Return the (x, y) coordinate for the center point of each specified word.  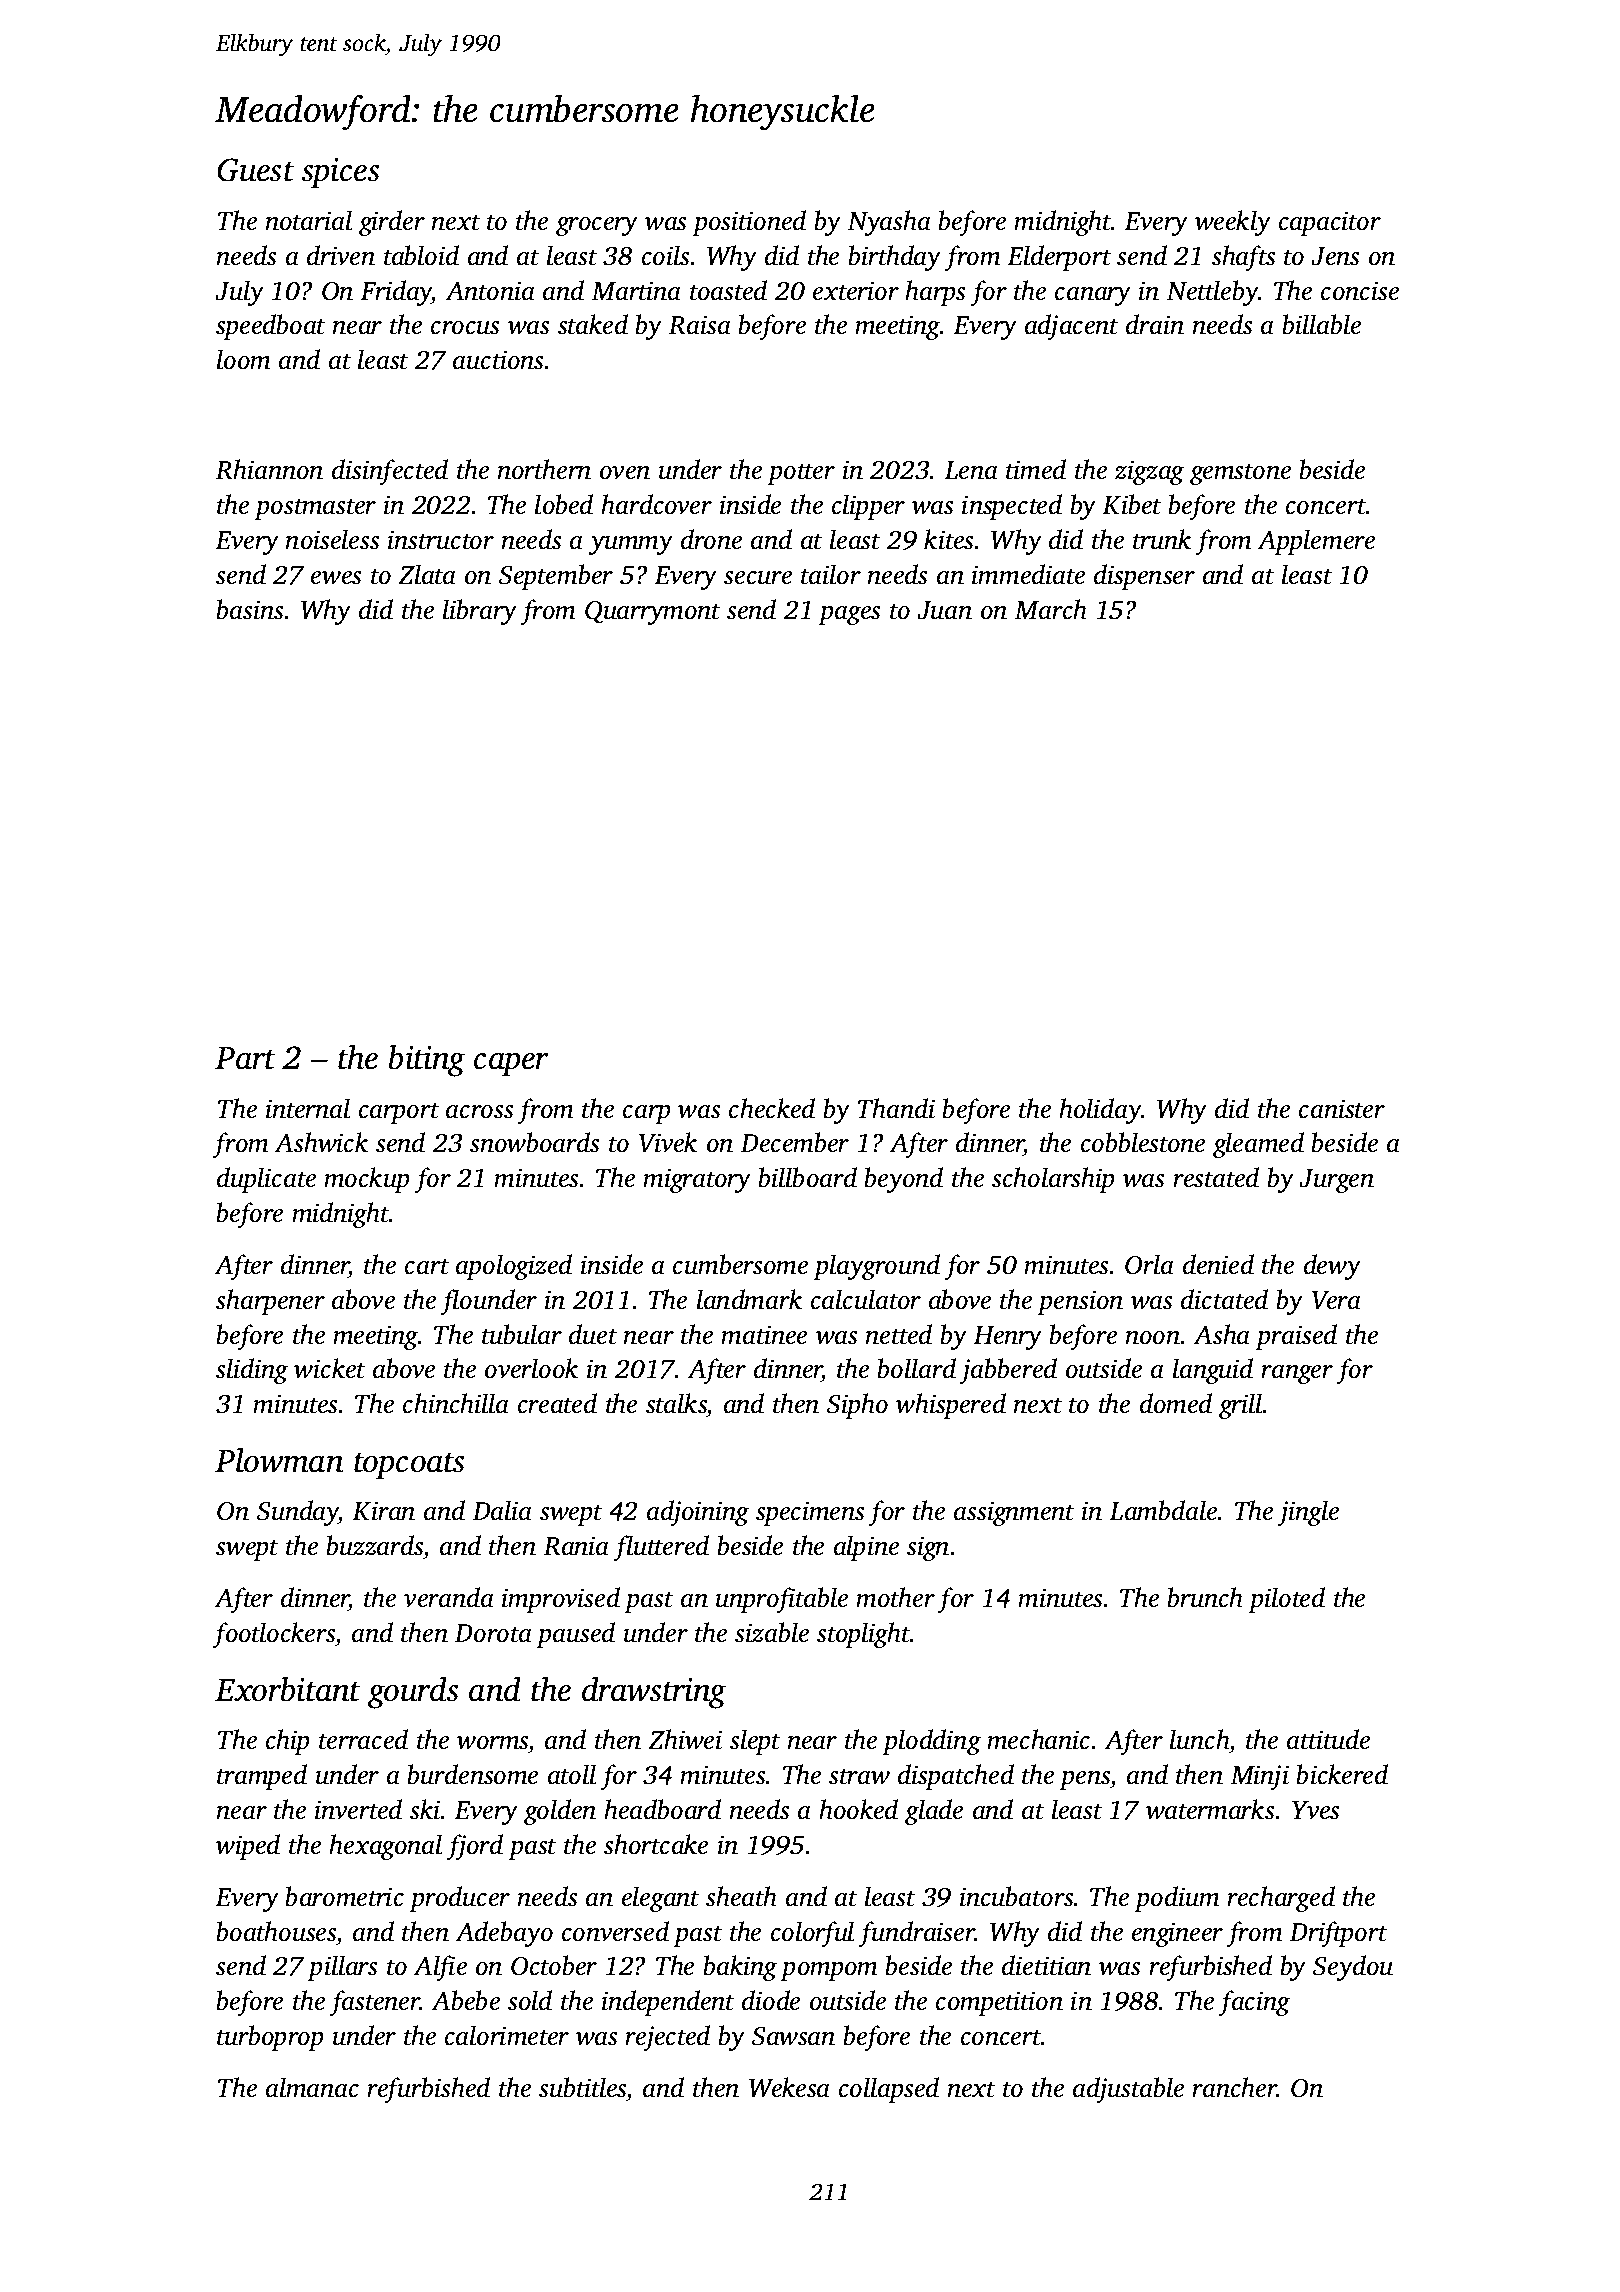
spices (341, 173)
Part (245, 1058)
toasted (728, 290)
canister (1342, 1109)
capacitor (1330, 223)
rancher (1234, 2087)
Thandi (896, 1108)
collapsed (889, 2090)
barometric (344, 1896)
